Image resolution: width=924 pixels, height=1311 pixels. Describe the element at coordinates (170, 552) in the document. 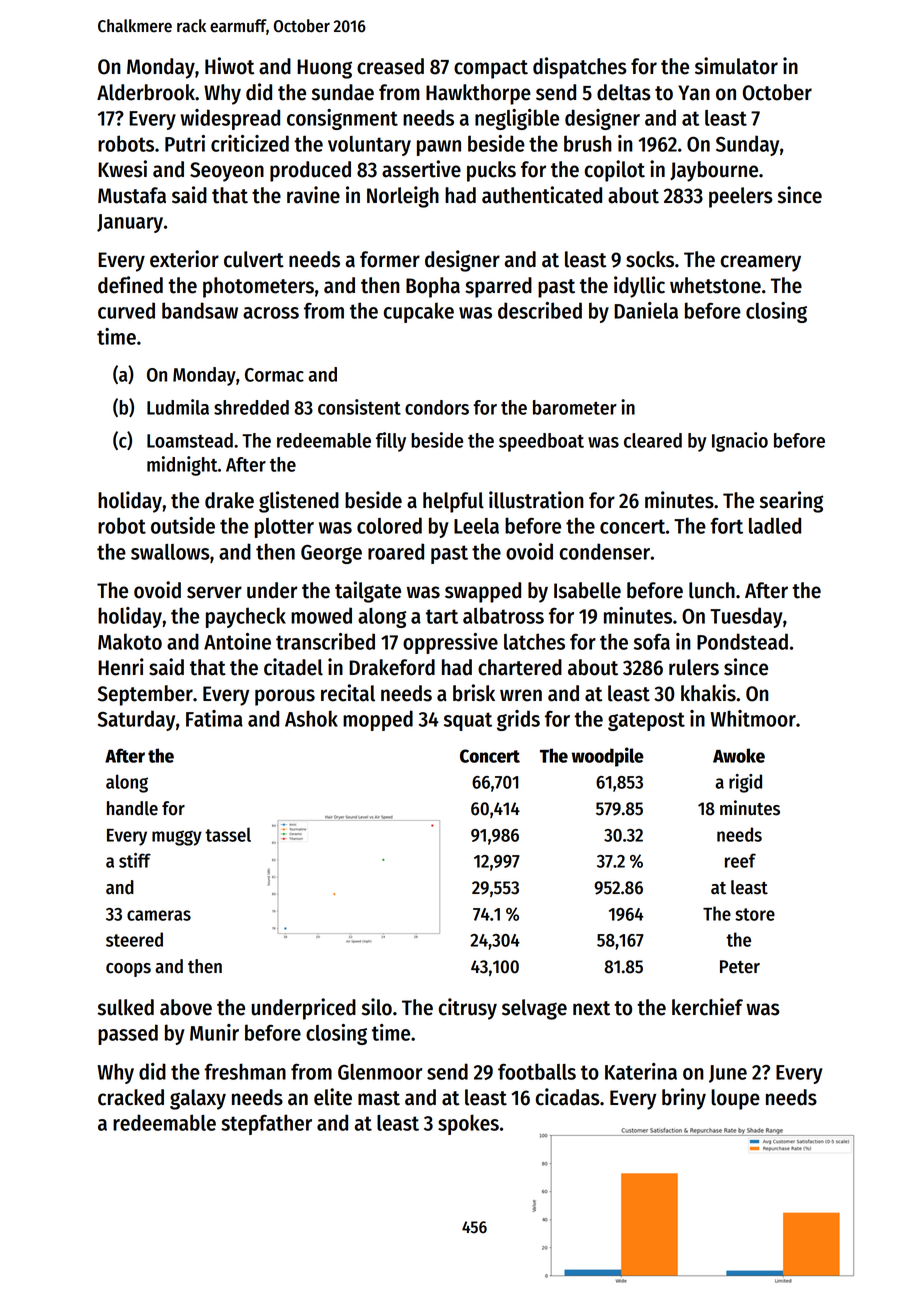

I see `swallows` at that location.
